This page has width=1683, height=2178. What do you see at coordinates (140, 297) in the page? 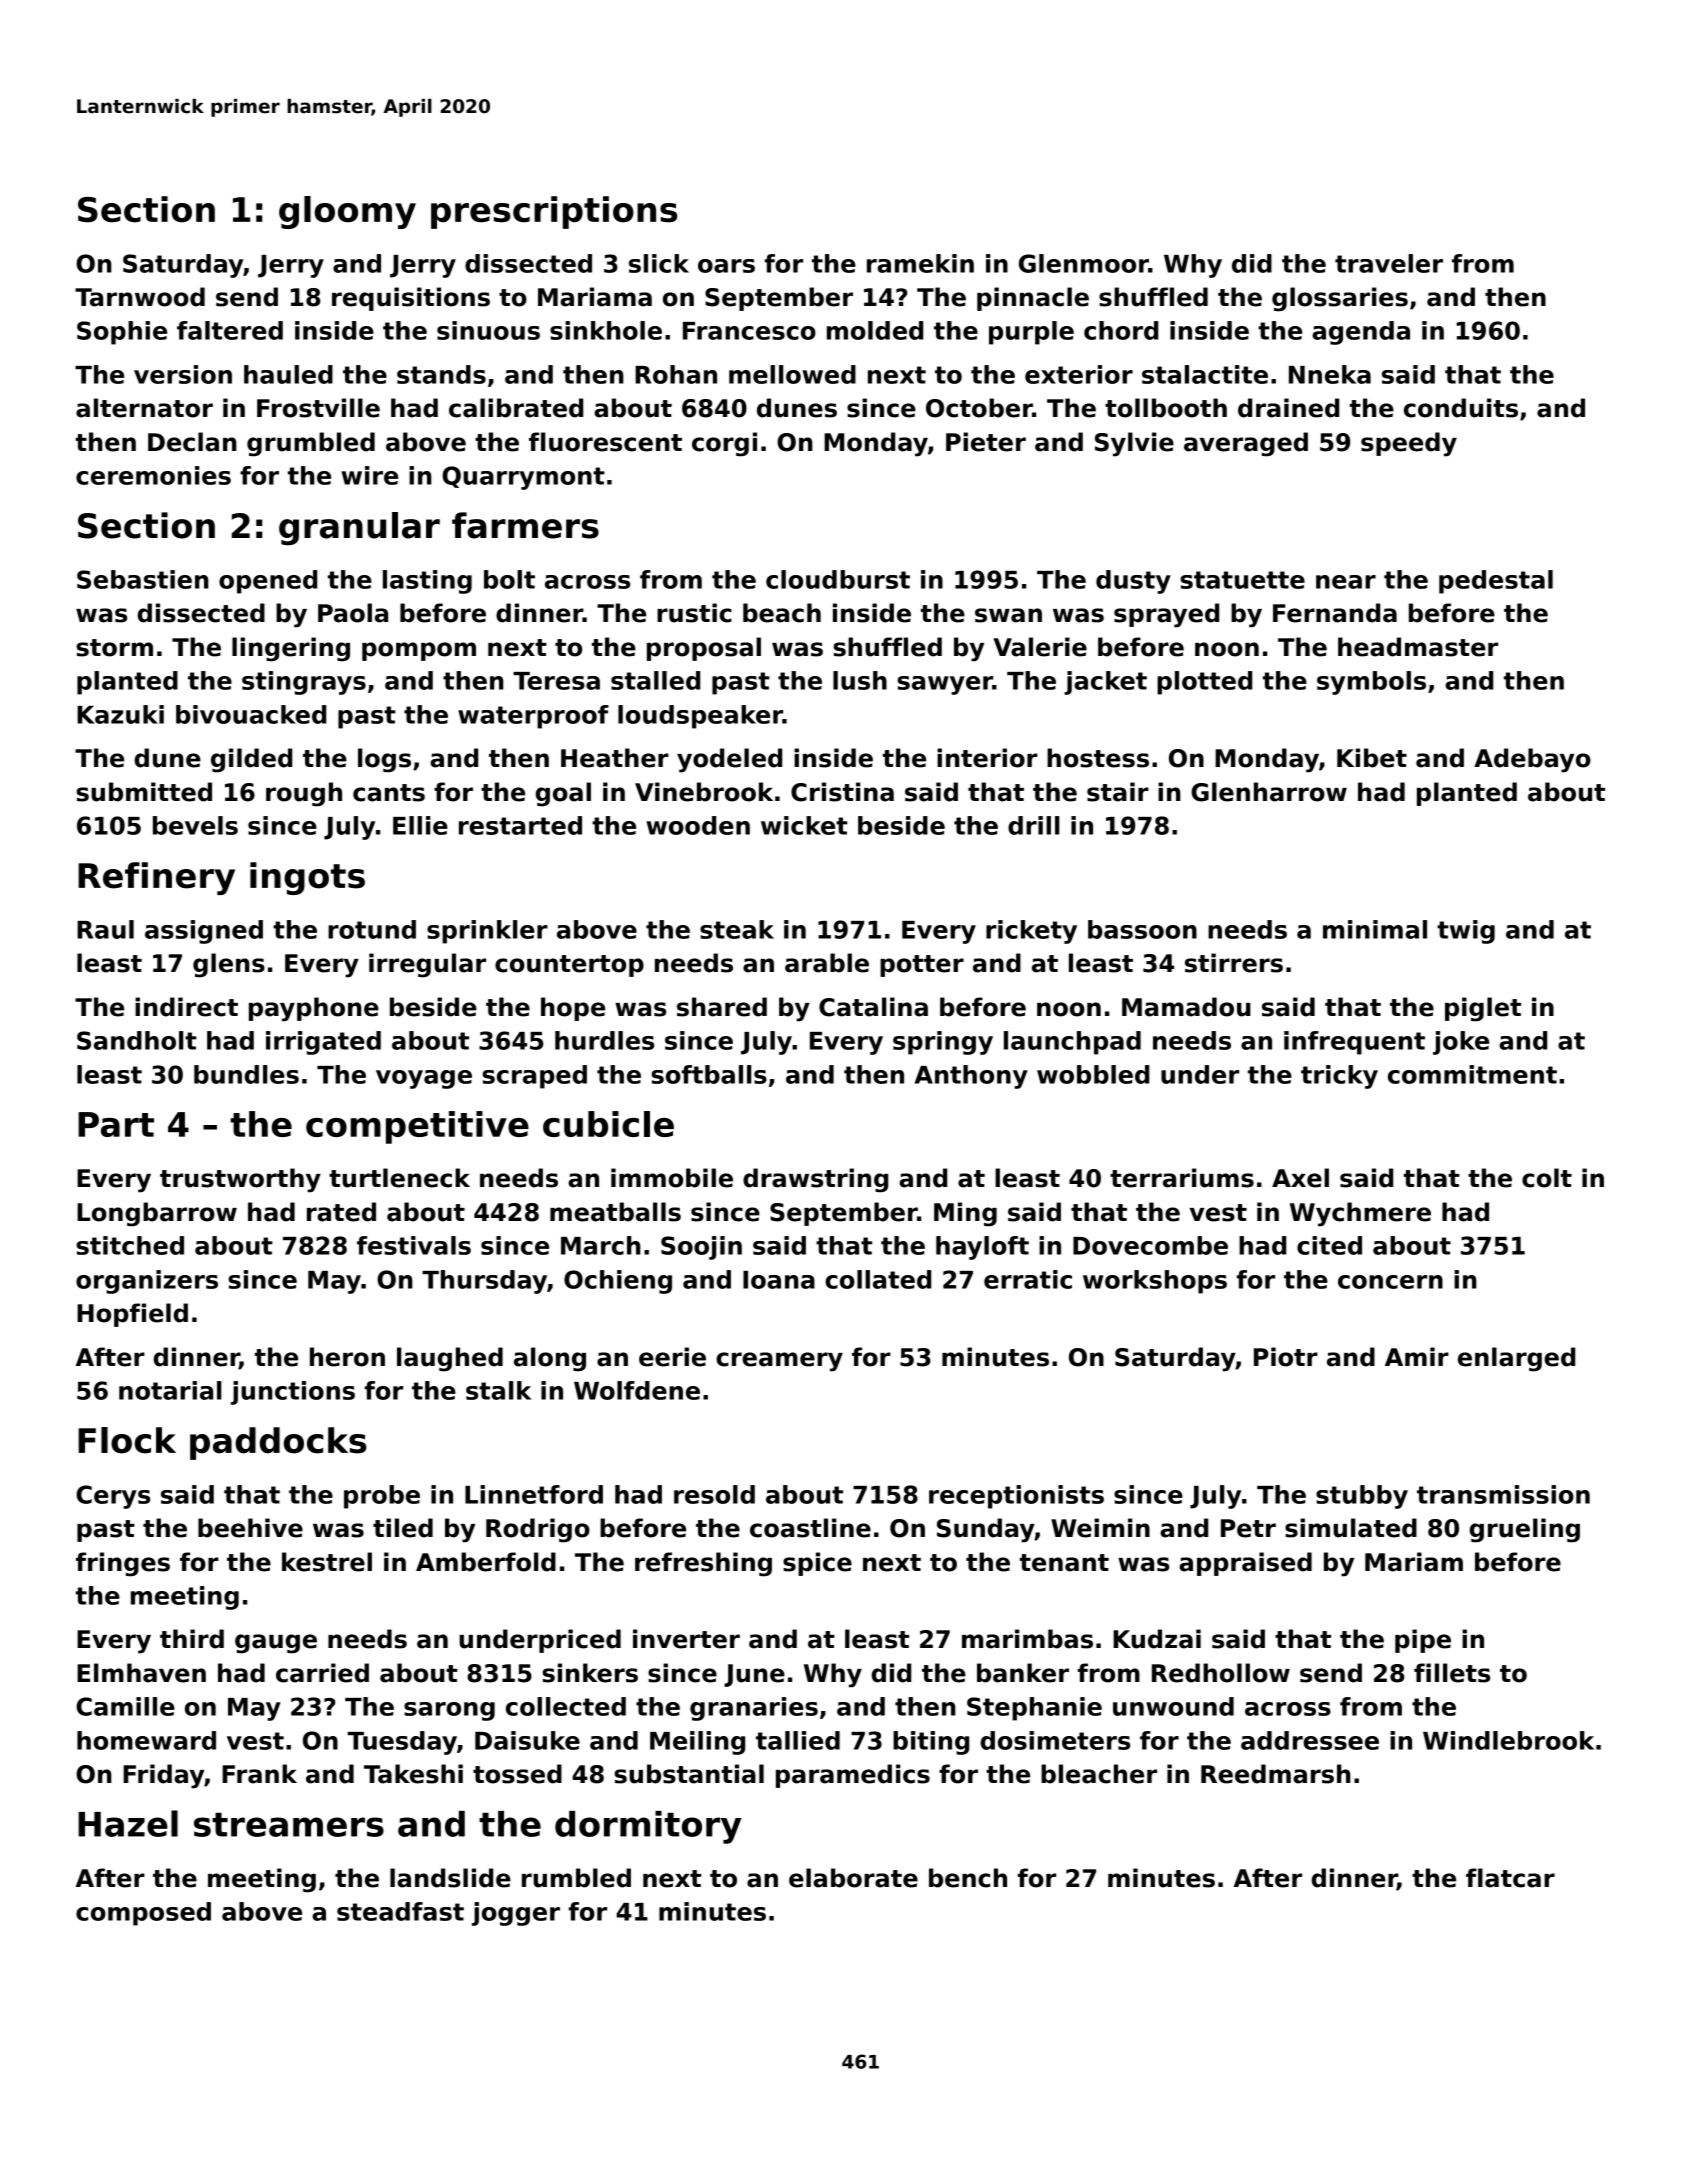
I see `Tarnwood` at bounding box center [140, 297].
